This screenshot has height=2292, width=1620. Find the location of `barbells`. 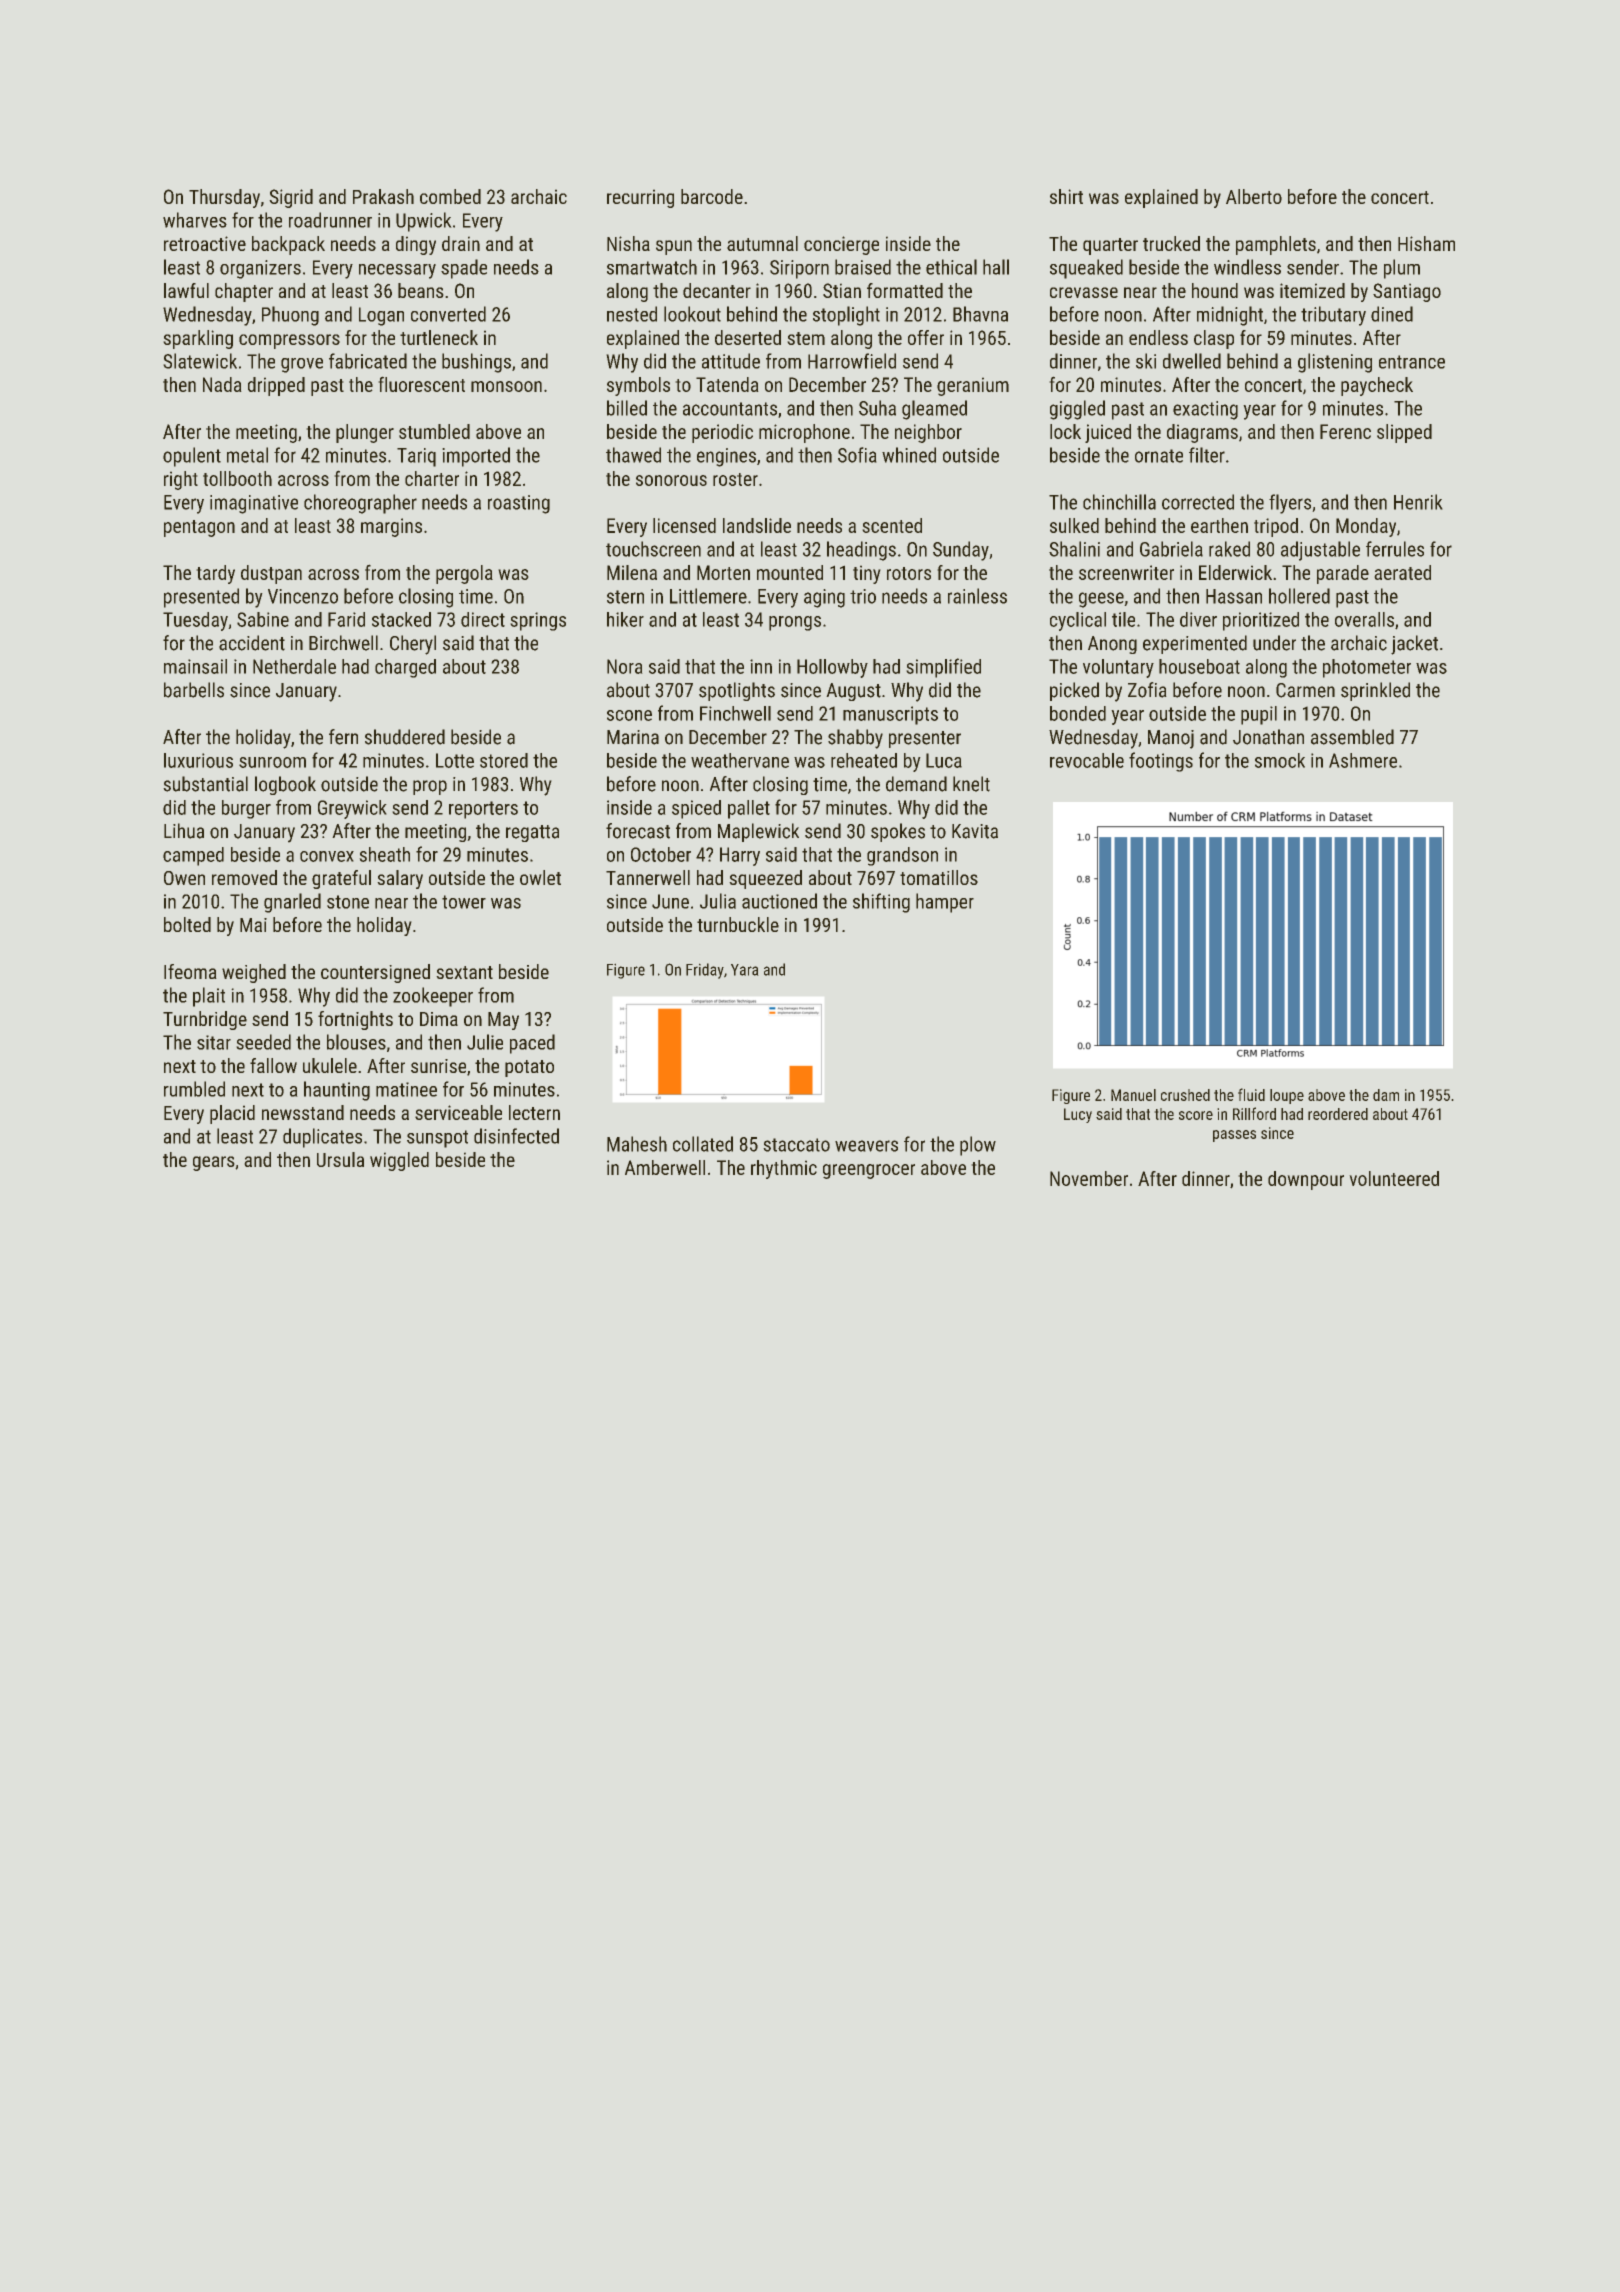

barbells is located at coordinates (194, 690).
